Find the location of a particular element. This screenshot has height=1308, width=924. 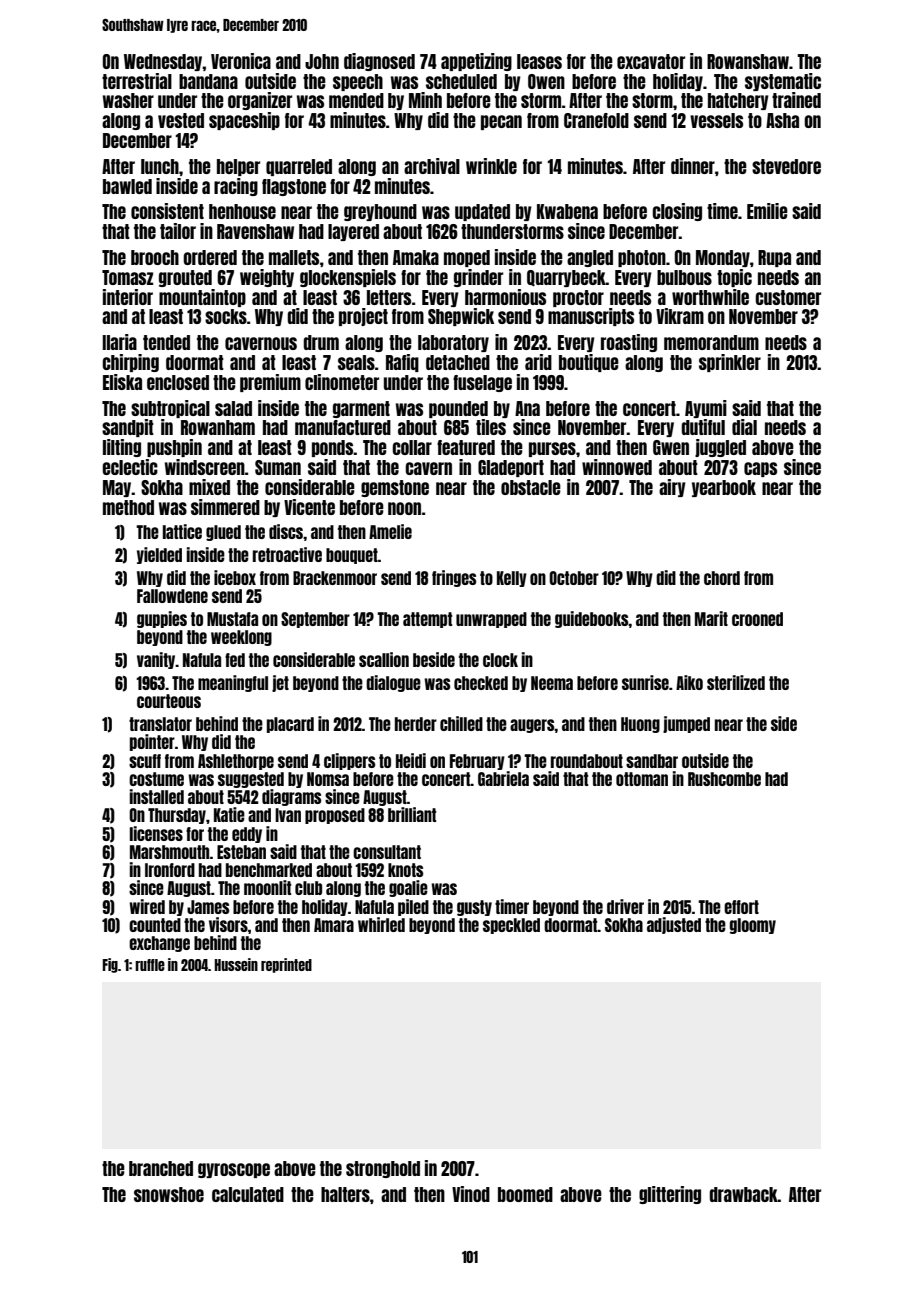

Vinod is located at coordinates (471, 1194).
